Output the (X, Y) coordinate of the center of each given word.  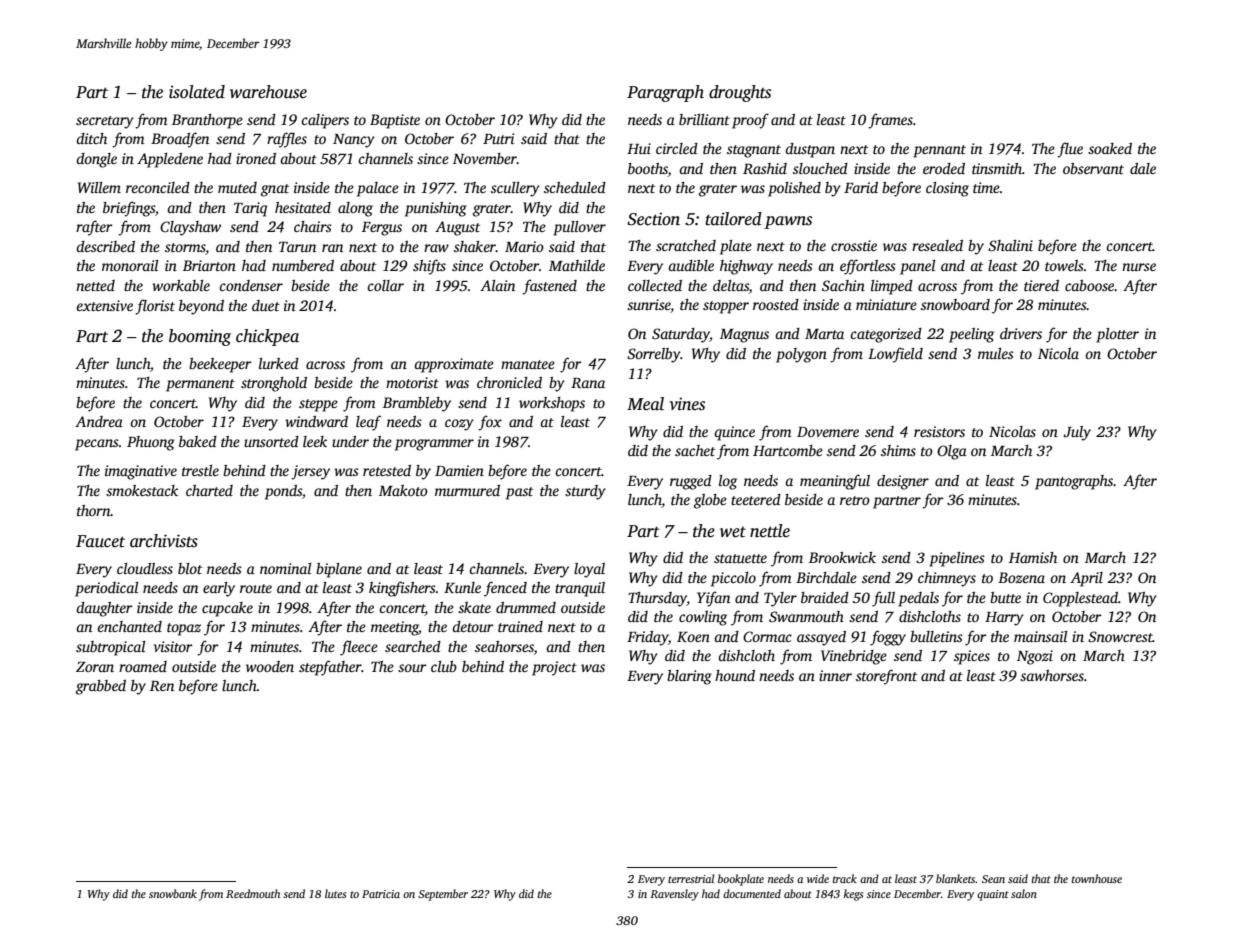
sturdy (585, 492)
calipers (325, 121)
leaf (368, 423)
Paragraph (665, 93)
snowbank (173, 893)
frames (890, 121)
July (1077, 433)
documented (752, 893)
